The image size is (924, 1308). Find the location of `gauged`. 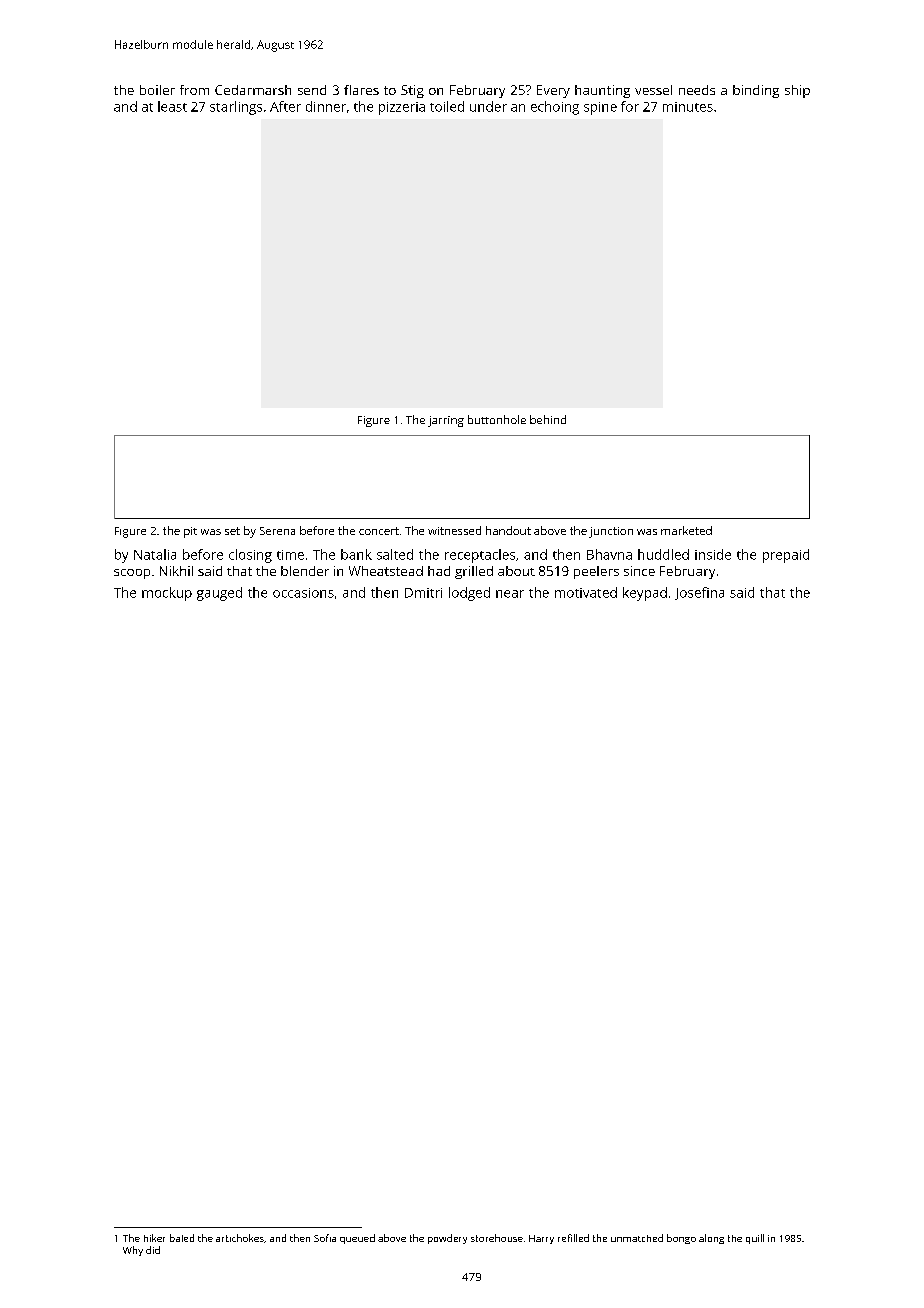

gauged is located at coordinates (219, 594).
